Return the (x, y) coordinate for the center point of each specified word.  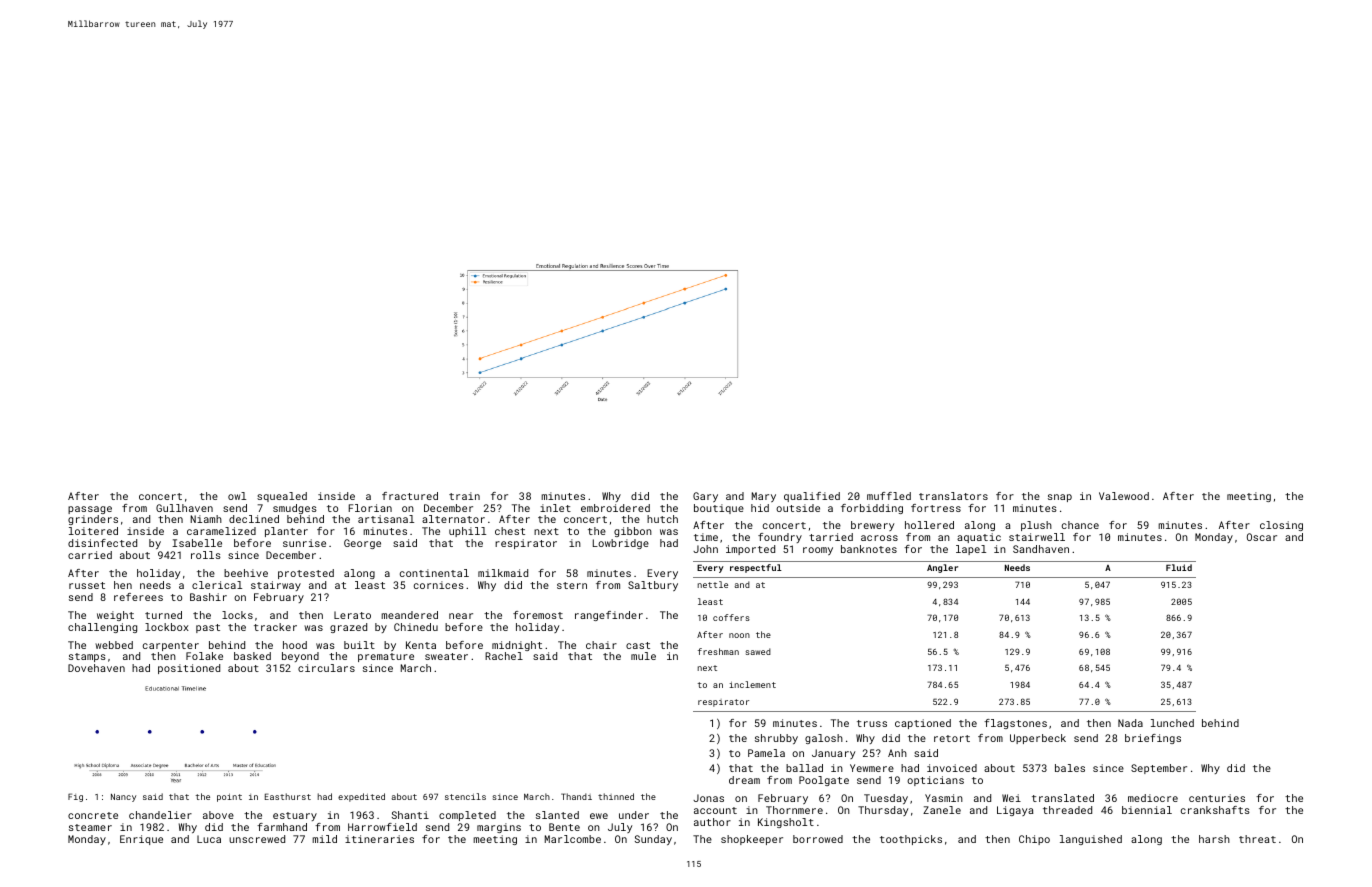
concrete (93, 815)
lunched (1172, 723)
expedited (361, 797)
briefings (1153, 739)
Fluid (1179, 567)
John (705, 549)
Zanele (942, 810)
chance (1080, 525)
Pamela (766, 753)
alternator (453, 519)
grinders (93, 520)
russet (87, 585)
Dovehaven (96, 668)
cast (638, 645)
